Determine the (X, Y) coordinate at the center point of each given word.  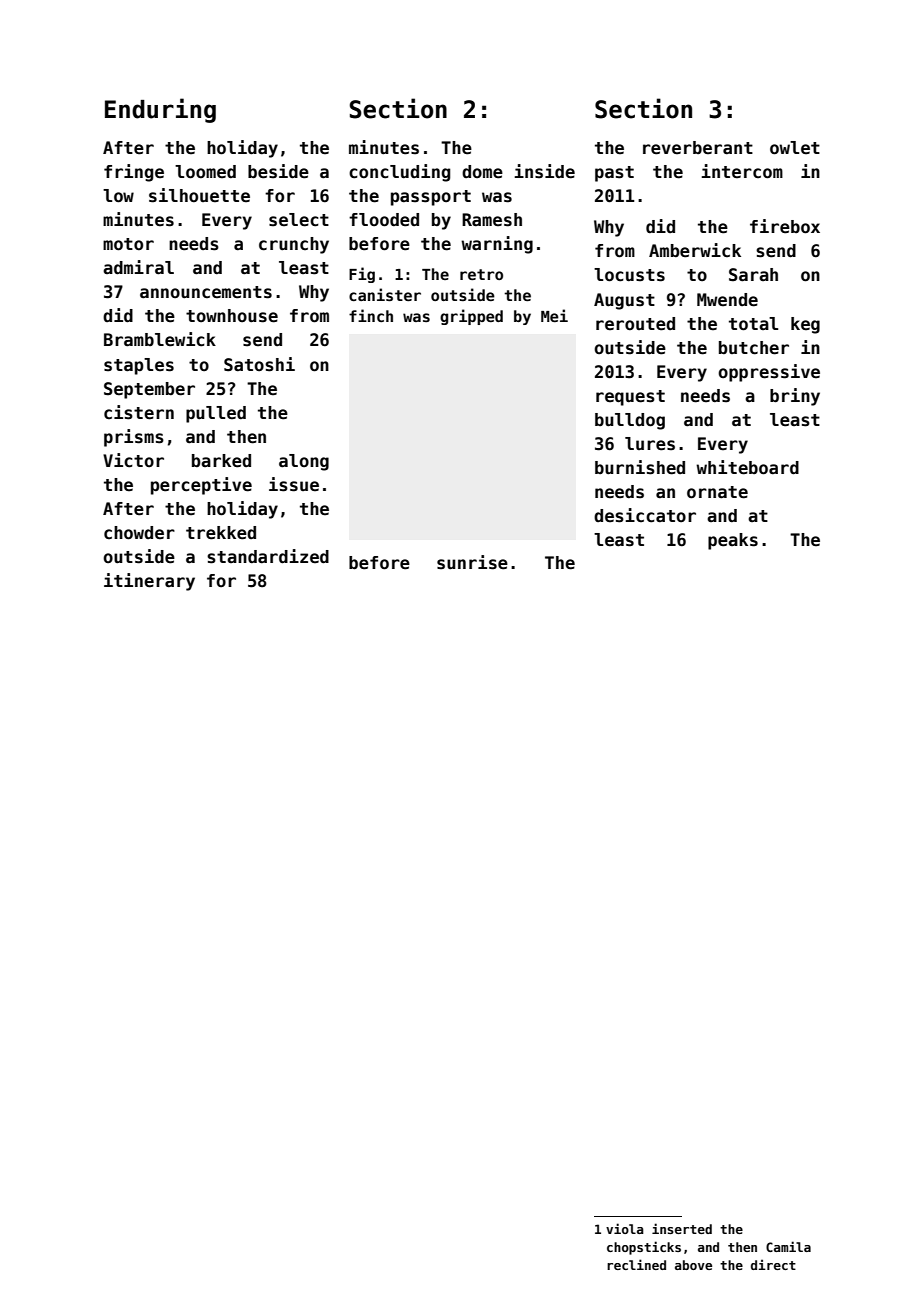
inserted (682, 1228)
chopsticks (644, 1248)
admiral (138, 267)
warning (497, 245)
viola (625, 1228)
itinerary (149, 582)
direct (773, 1264)
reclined (636, 1264)
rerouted (635, 324)
